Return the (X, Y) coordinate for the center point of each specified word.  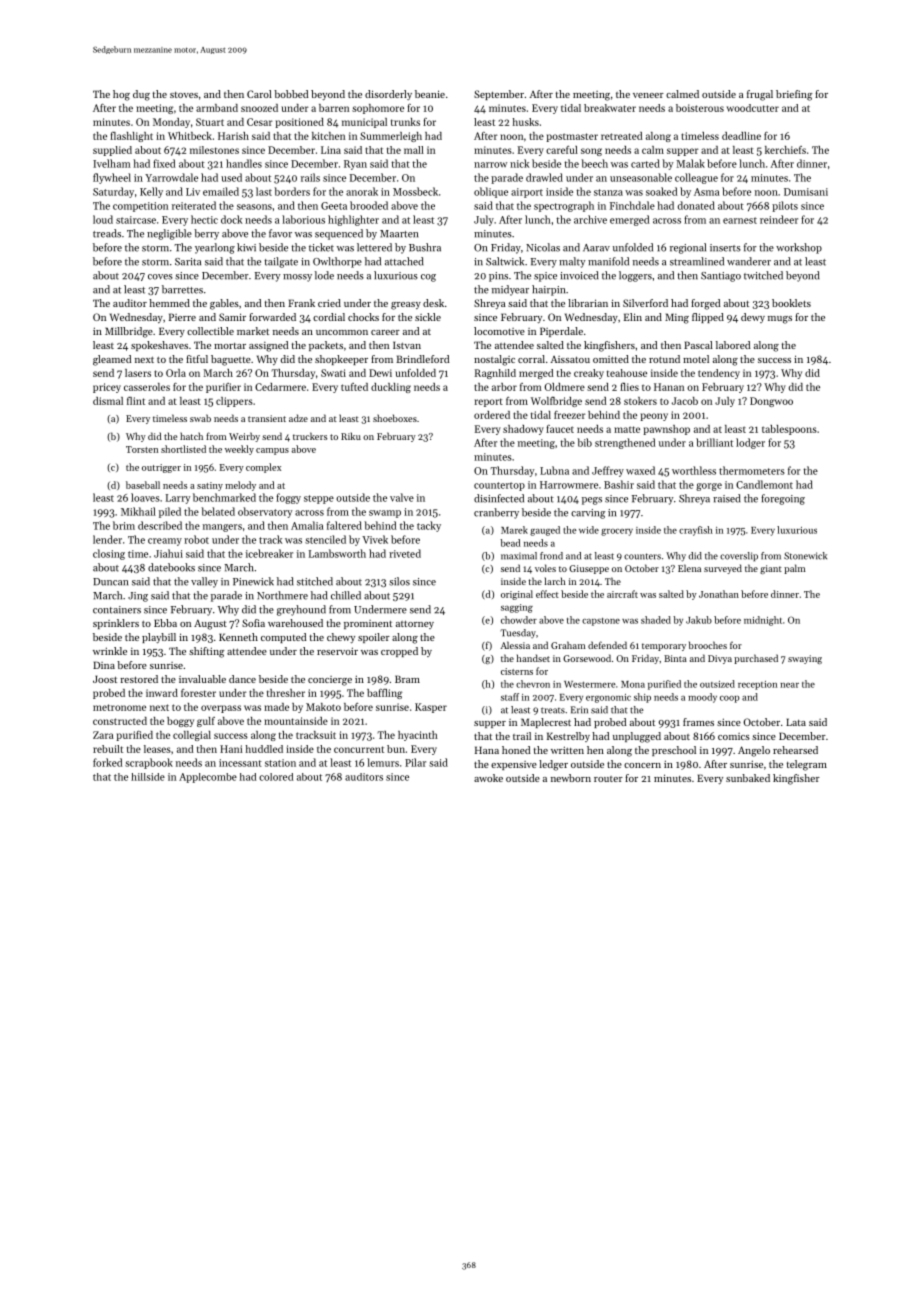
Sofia (253, 623)
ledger (553, 765)
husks (526, 122)
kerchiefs (785, 150)
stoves (184, 95)
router (608, 779)
